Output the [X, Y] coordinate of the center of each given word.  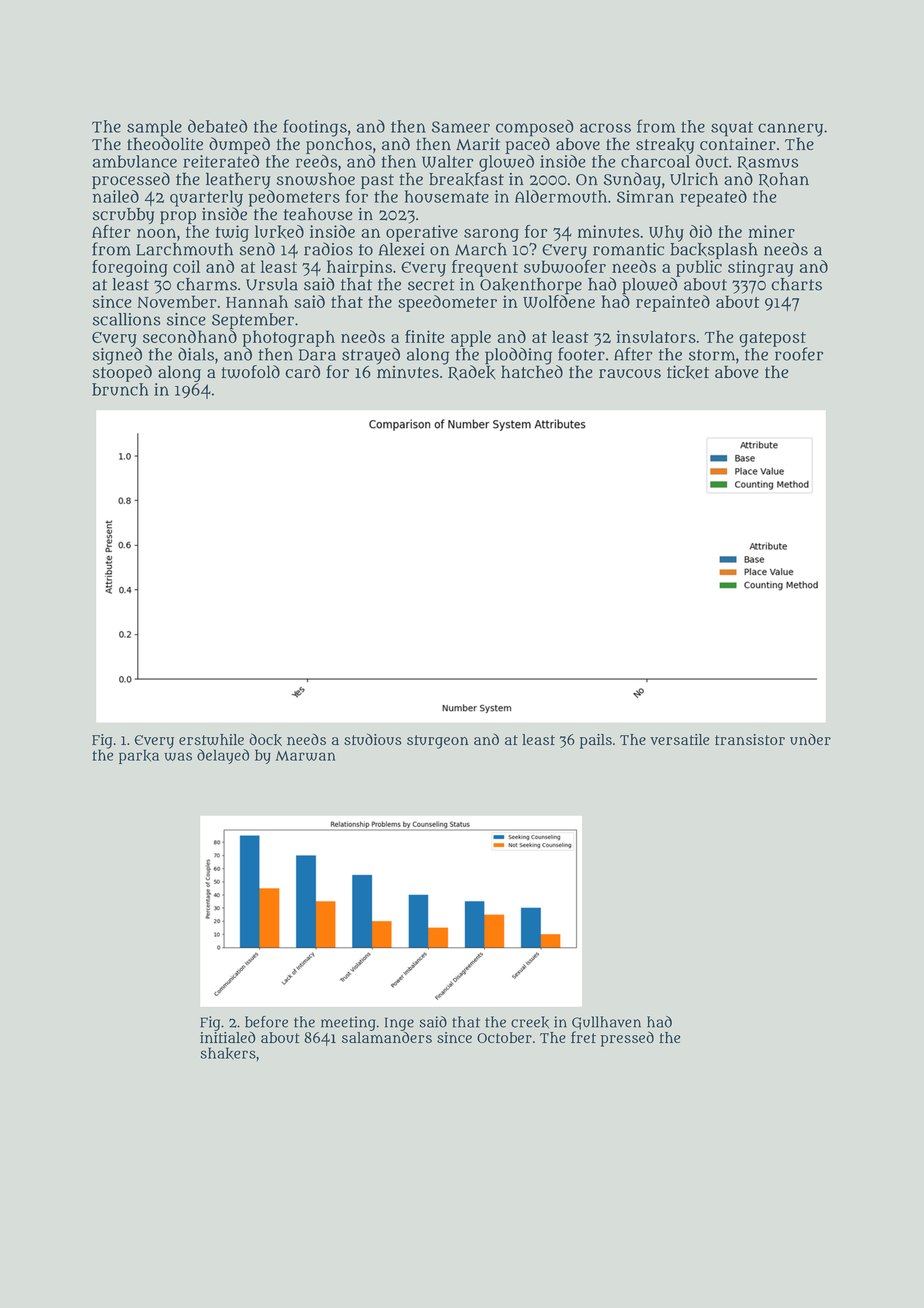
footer [581, 354]
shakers [228, 1053]
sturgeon [438, 742]
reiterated [221, 161]
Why [666, 233]
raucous [630, 373]
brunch [120, 389]
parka [139, 756]
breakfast [466, 179]
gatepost [772, 339]
